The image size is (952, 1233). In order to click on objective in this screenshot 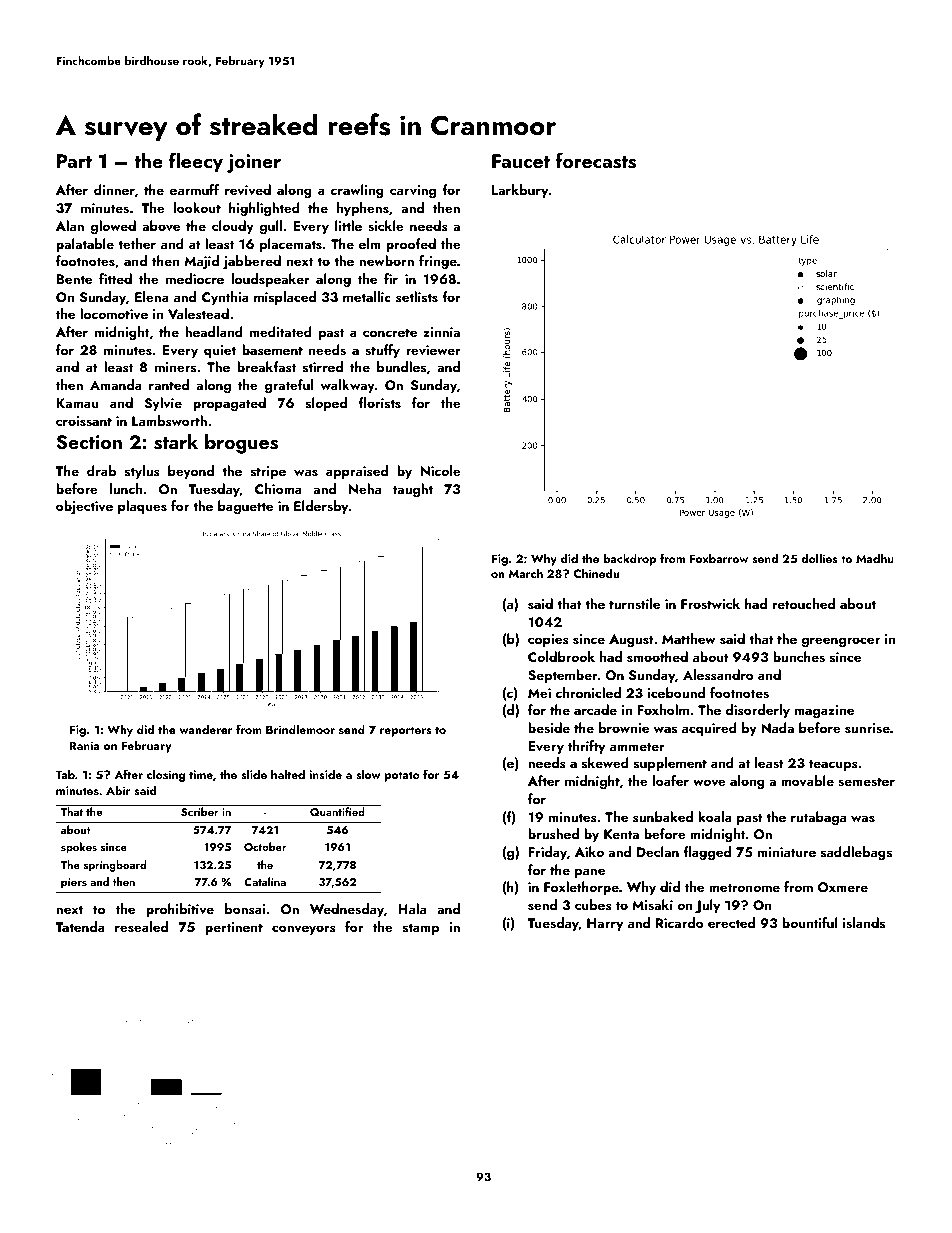, I will do `click(84, 507)`.
